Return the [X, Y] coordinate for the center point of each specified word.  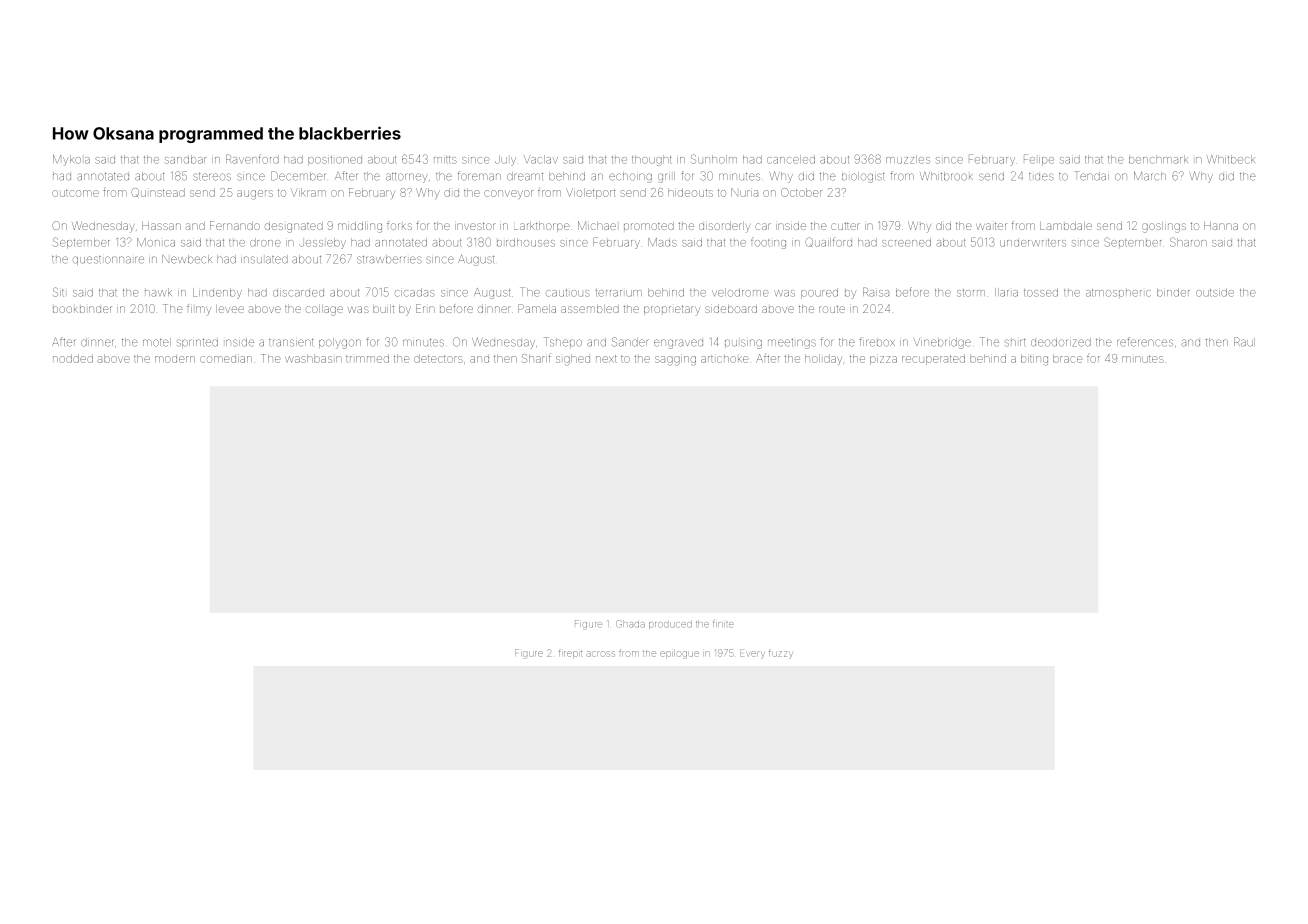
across [601, 654]
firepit [570, 654]
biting [1034, 360]
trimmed [367, 358]
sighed [573, 360]
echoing [630, 177]
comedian [226, 359]
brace [1068, 358]
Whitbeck [1231, 159]
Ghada [630, 623]
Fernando [235, 225]
